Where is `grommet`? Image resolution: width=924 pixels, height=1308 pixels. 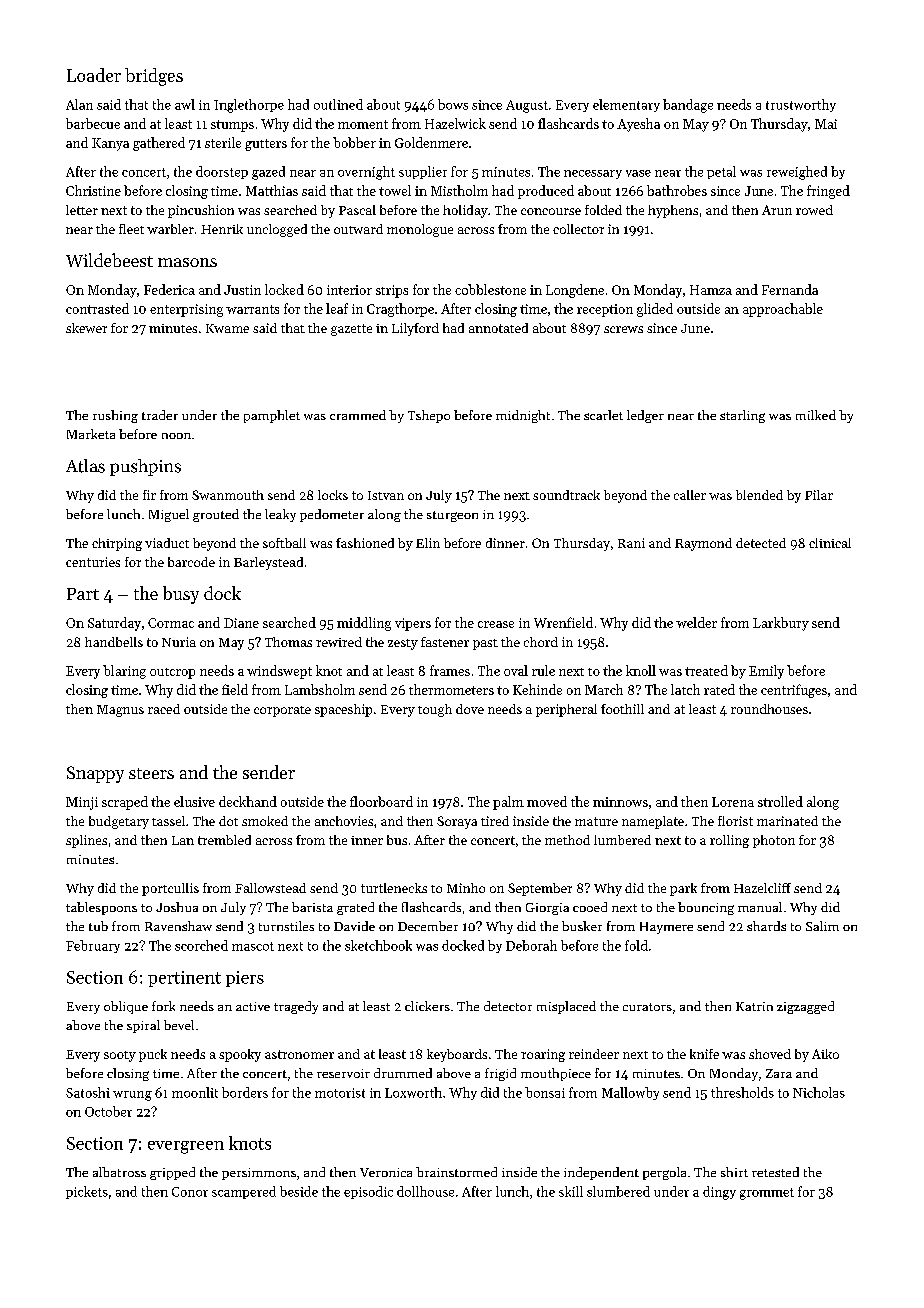 grommet is located at coordinates (767, 1194).
